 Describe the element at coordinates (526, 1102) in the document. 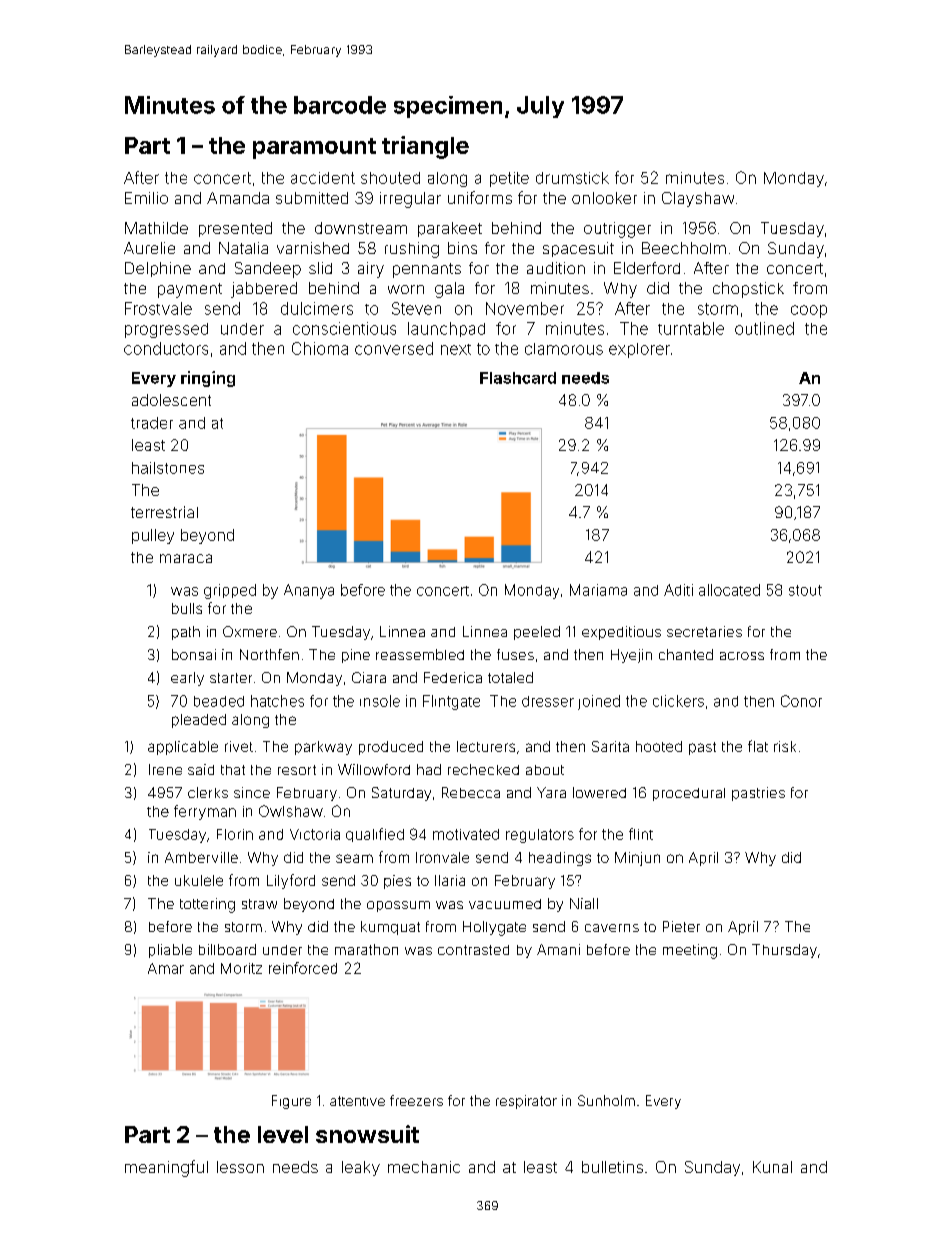

I see `respirator` at that location.
